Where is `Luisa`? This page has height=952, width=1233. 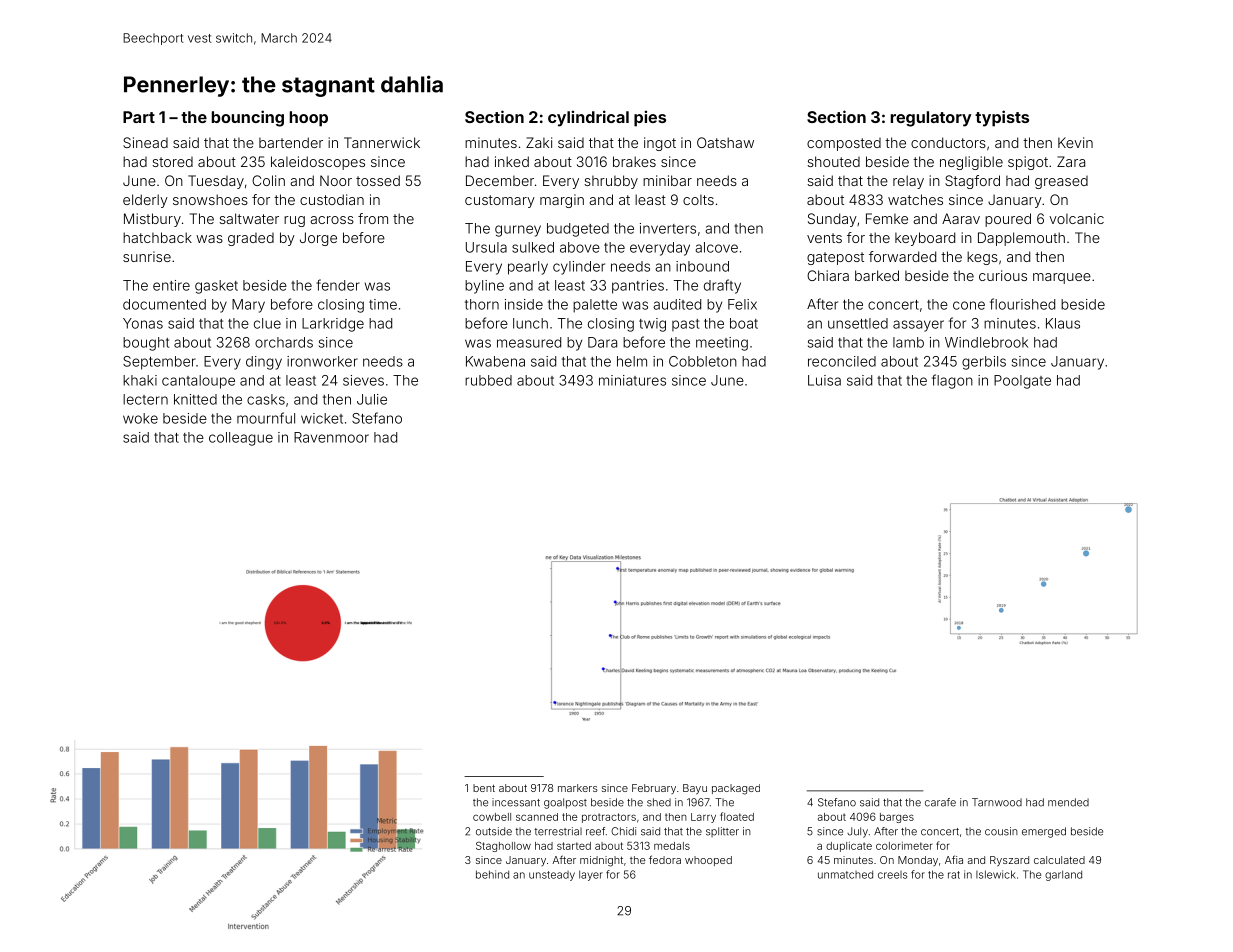 Luisa is located at coordinates (824, 380).
